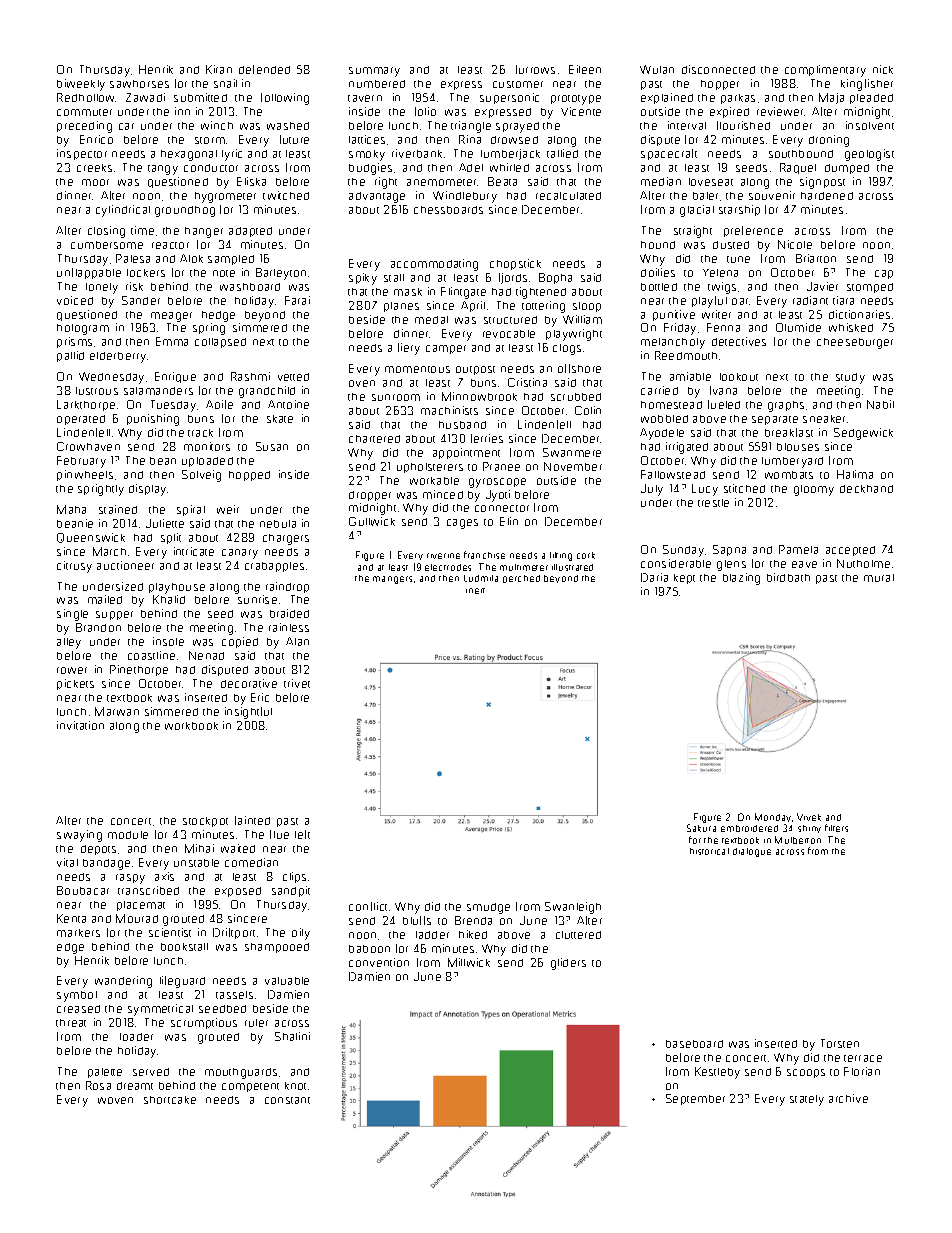 This image has width=952, height=1233. What do you see at coordinates (789, 475) in the image?
I see `wombats` at bounding box center [789, 475].
